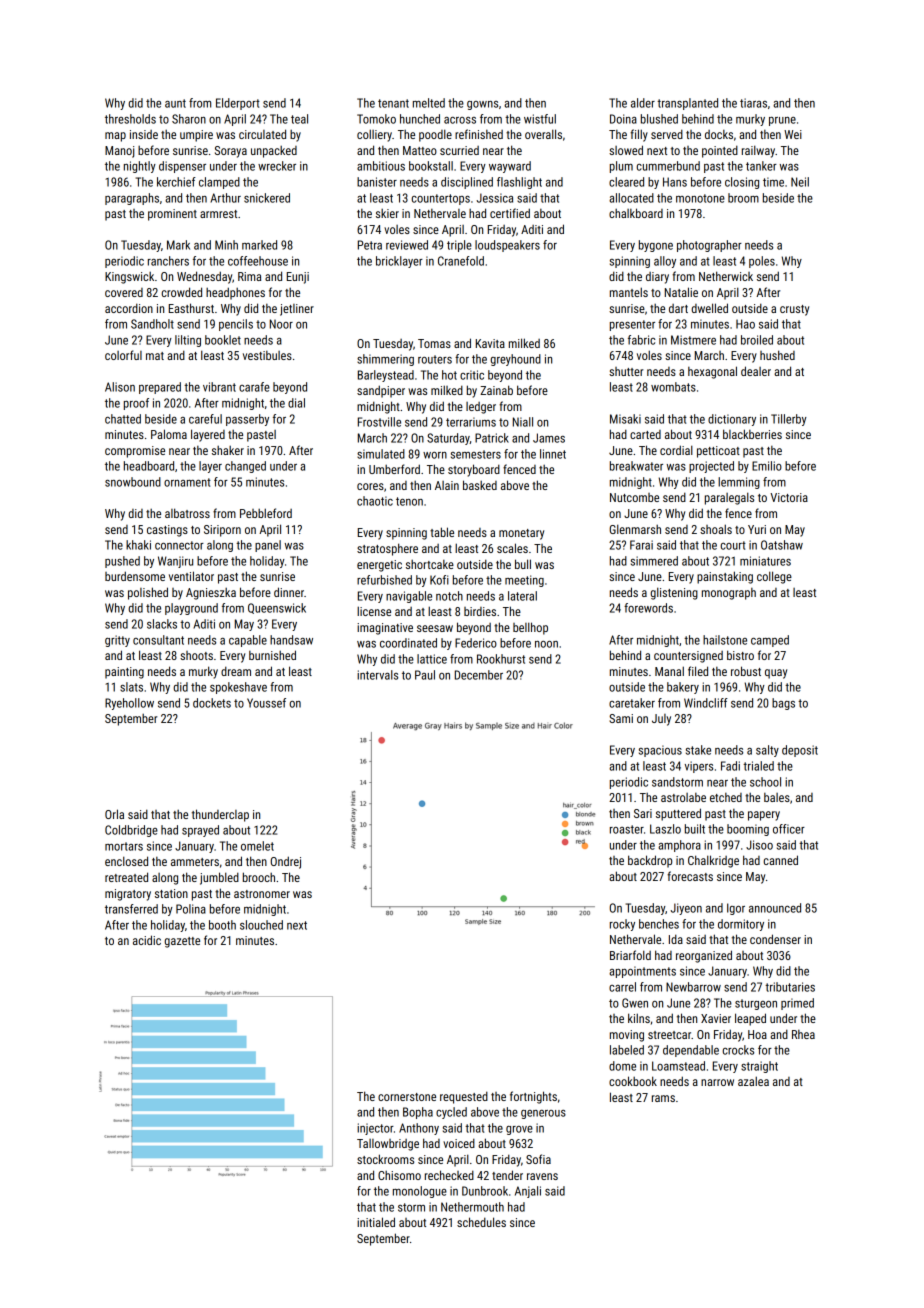  Describe the element at coordinates (393, 103) in the screenshot. I see `tenant` at that location.
